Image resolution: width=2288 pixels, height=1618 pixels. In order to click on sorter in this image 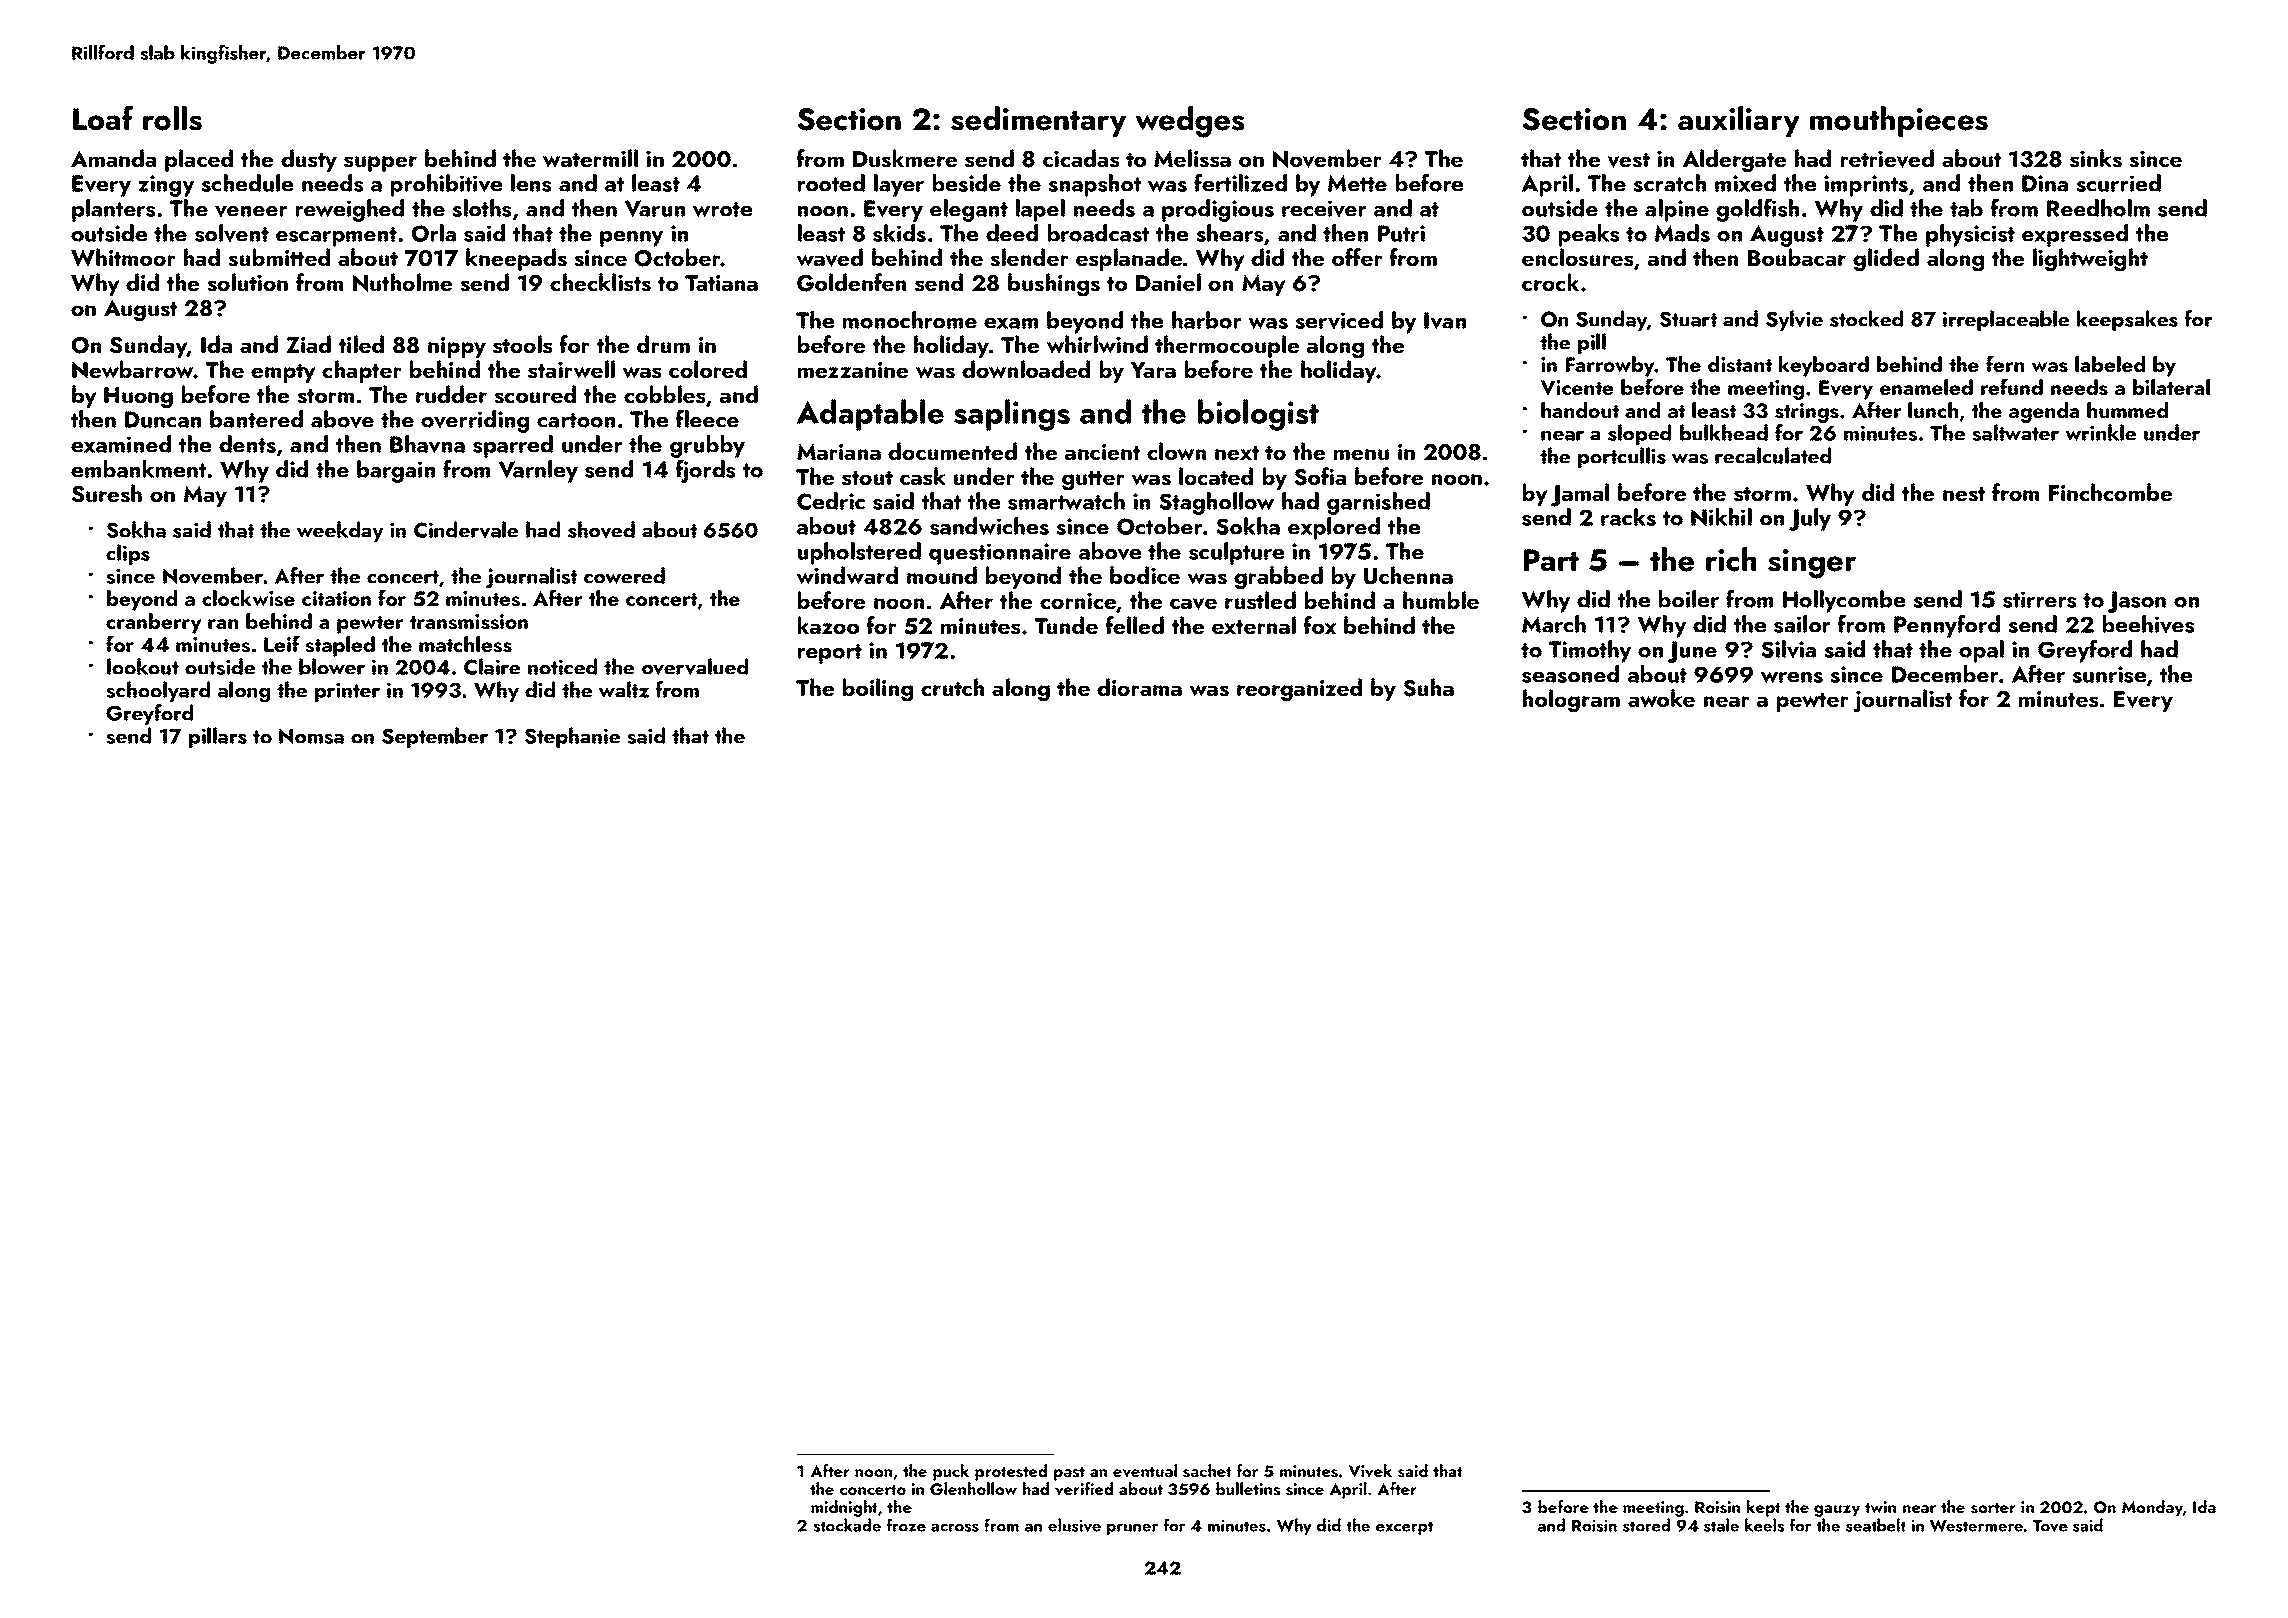, I will do `click(1993, 1508)`.
